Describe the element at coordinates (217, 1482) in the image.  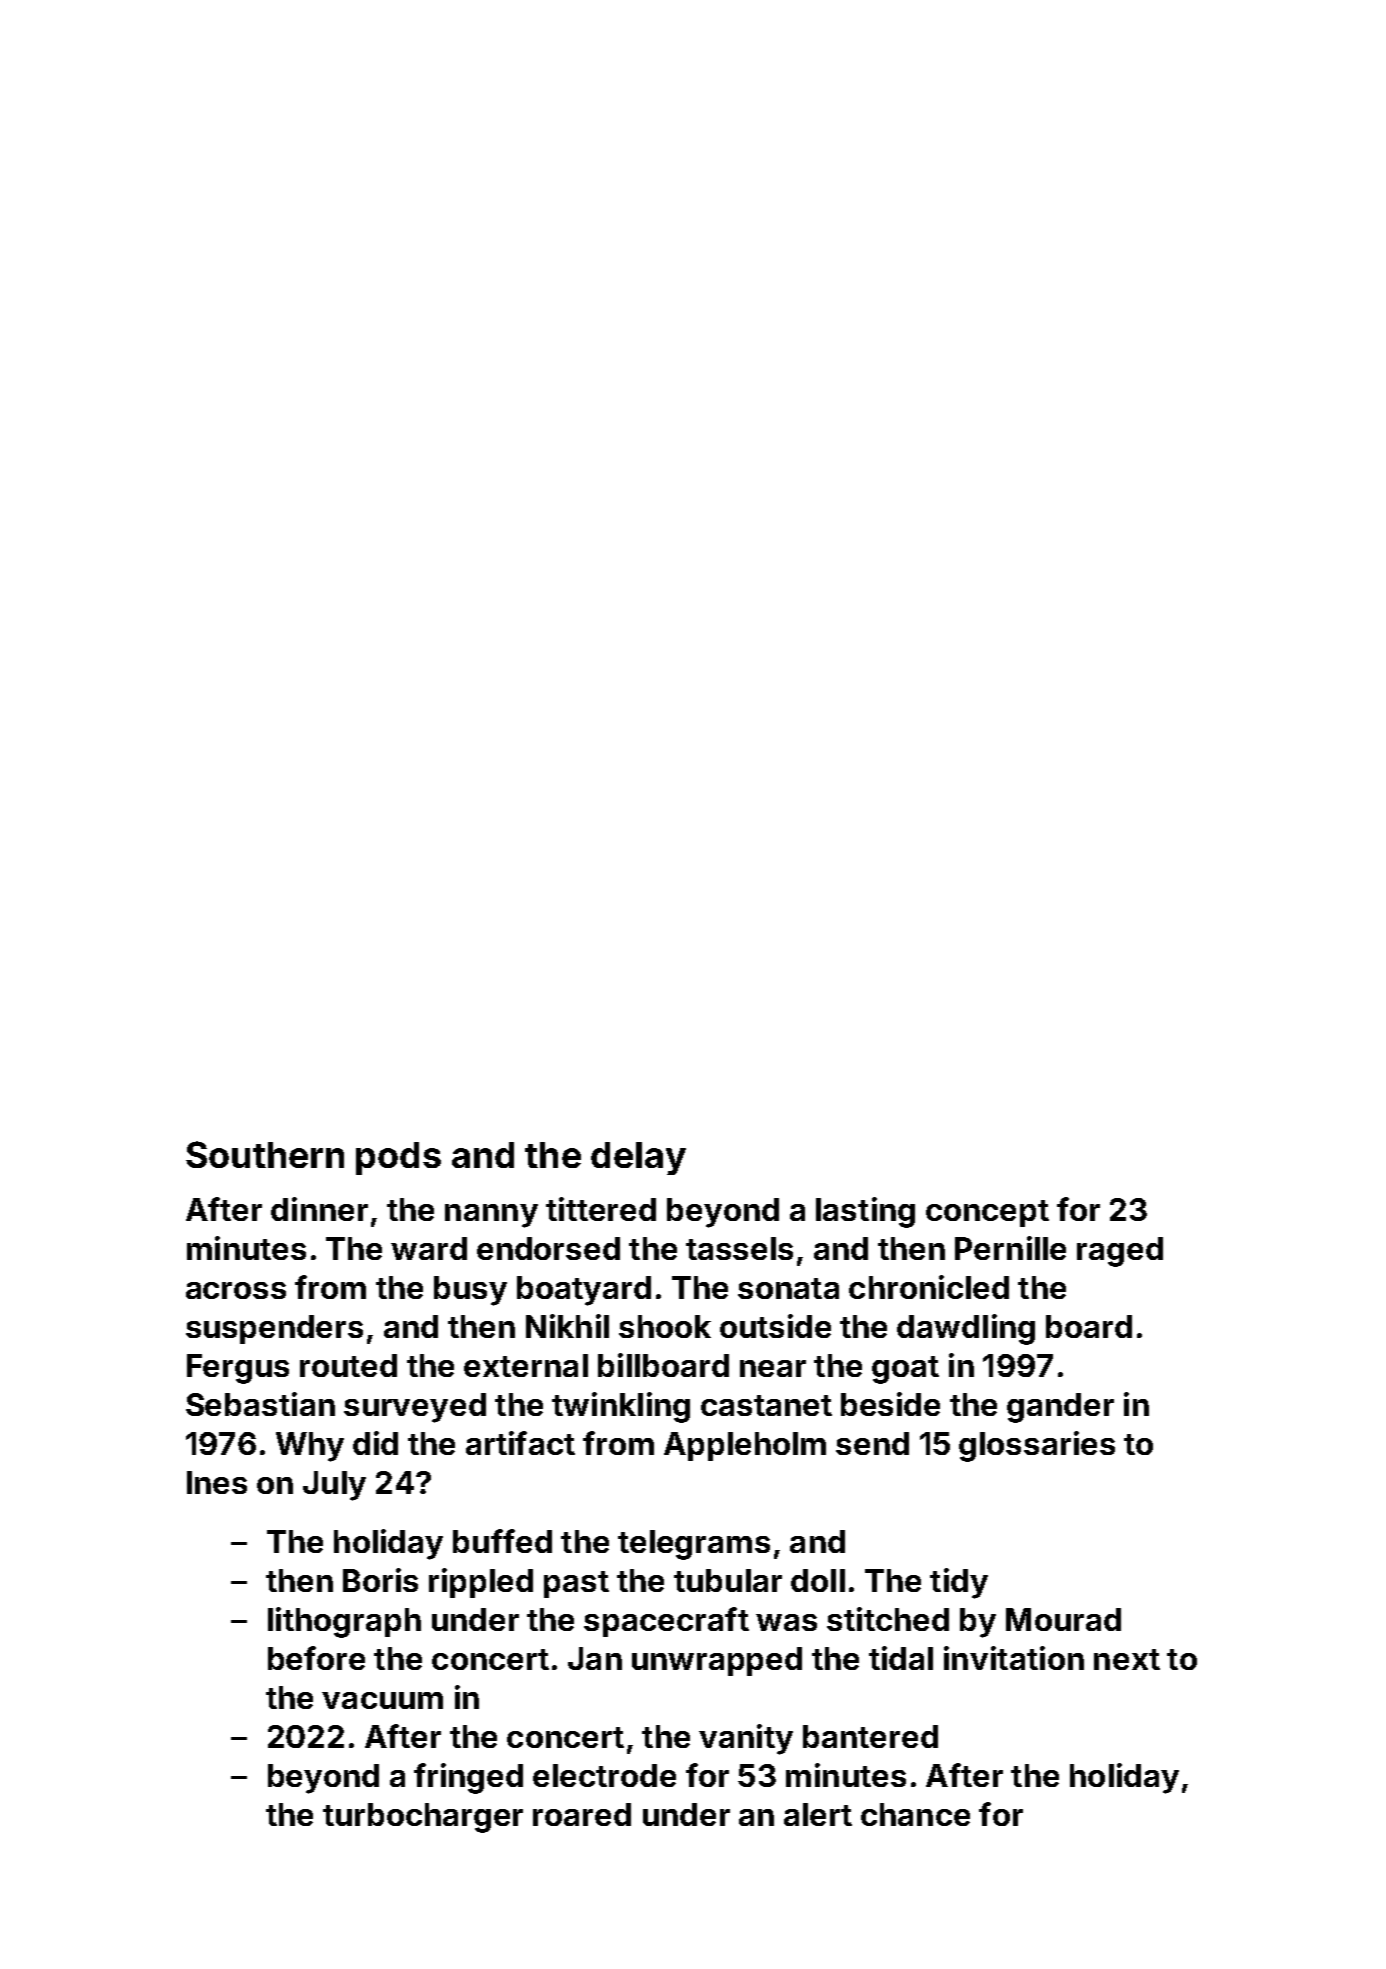
I see `Ines` at that location.
